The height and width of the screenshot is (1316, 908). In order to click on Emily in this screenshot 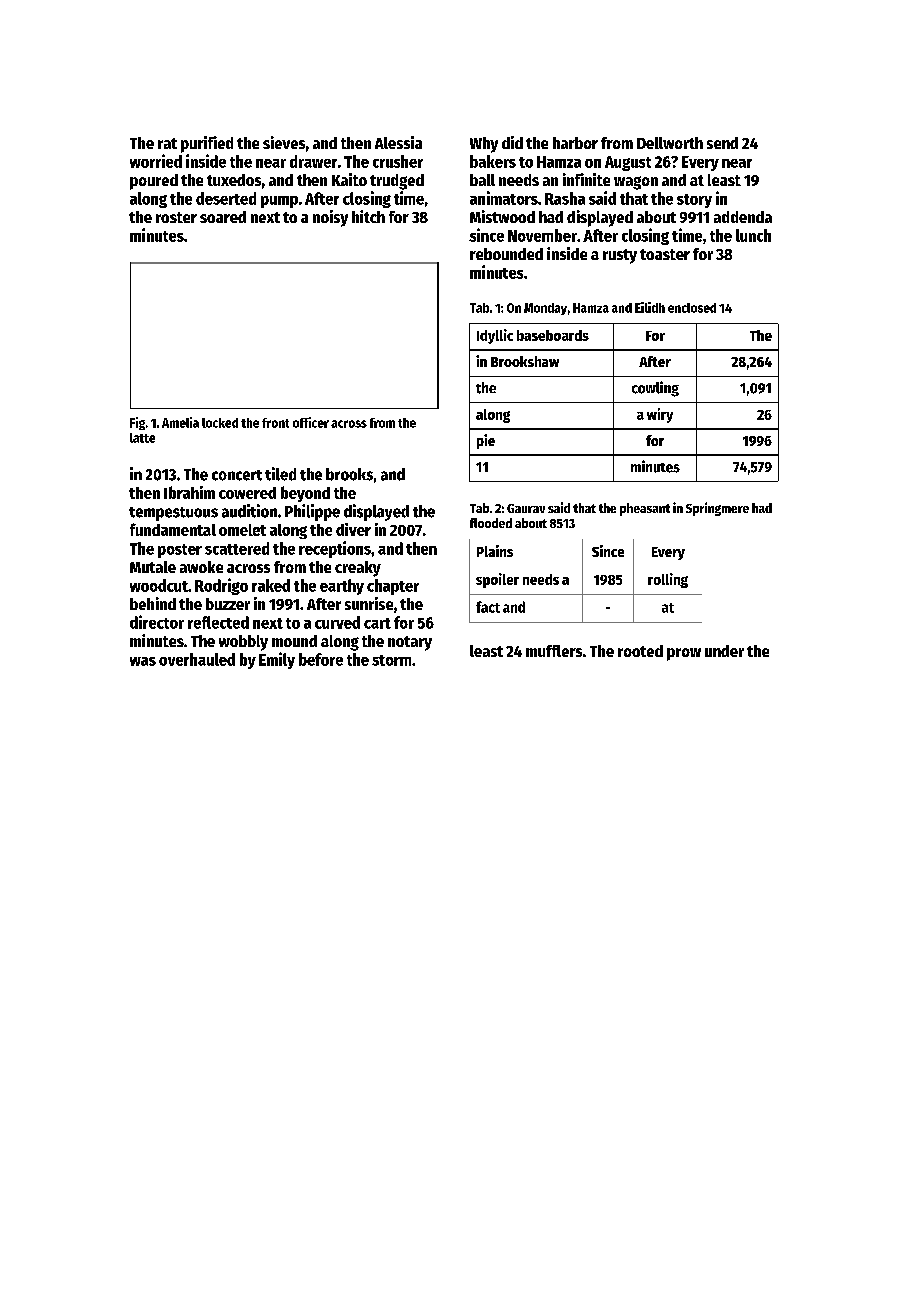, I will do `click(277, 660)`.
